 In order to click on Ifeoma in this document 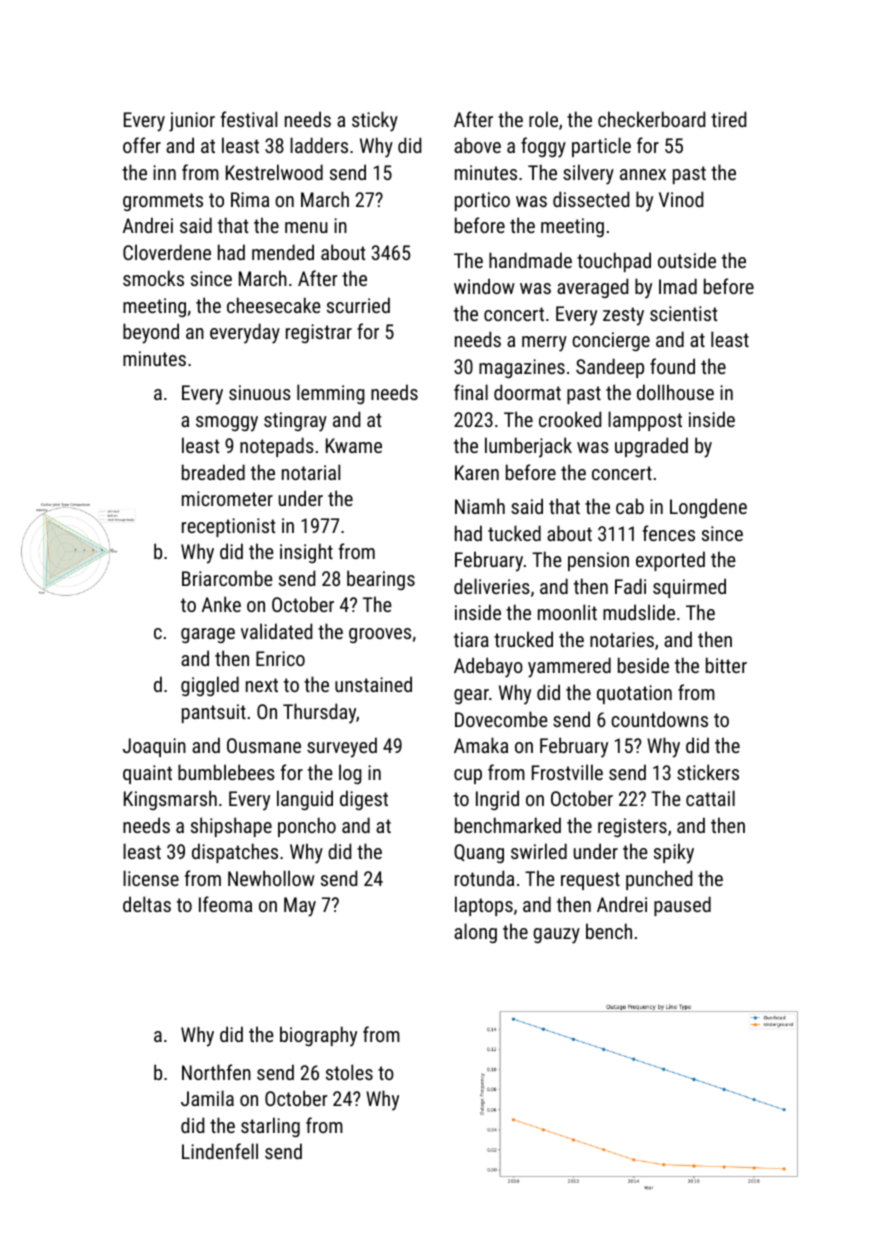, I will do `click(225, 904)`.
